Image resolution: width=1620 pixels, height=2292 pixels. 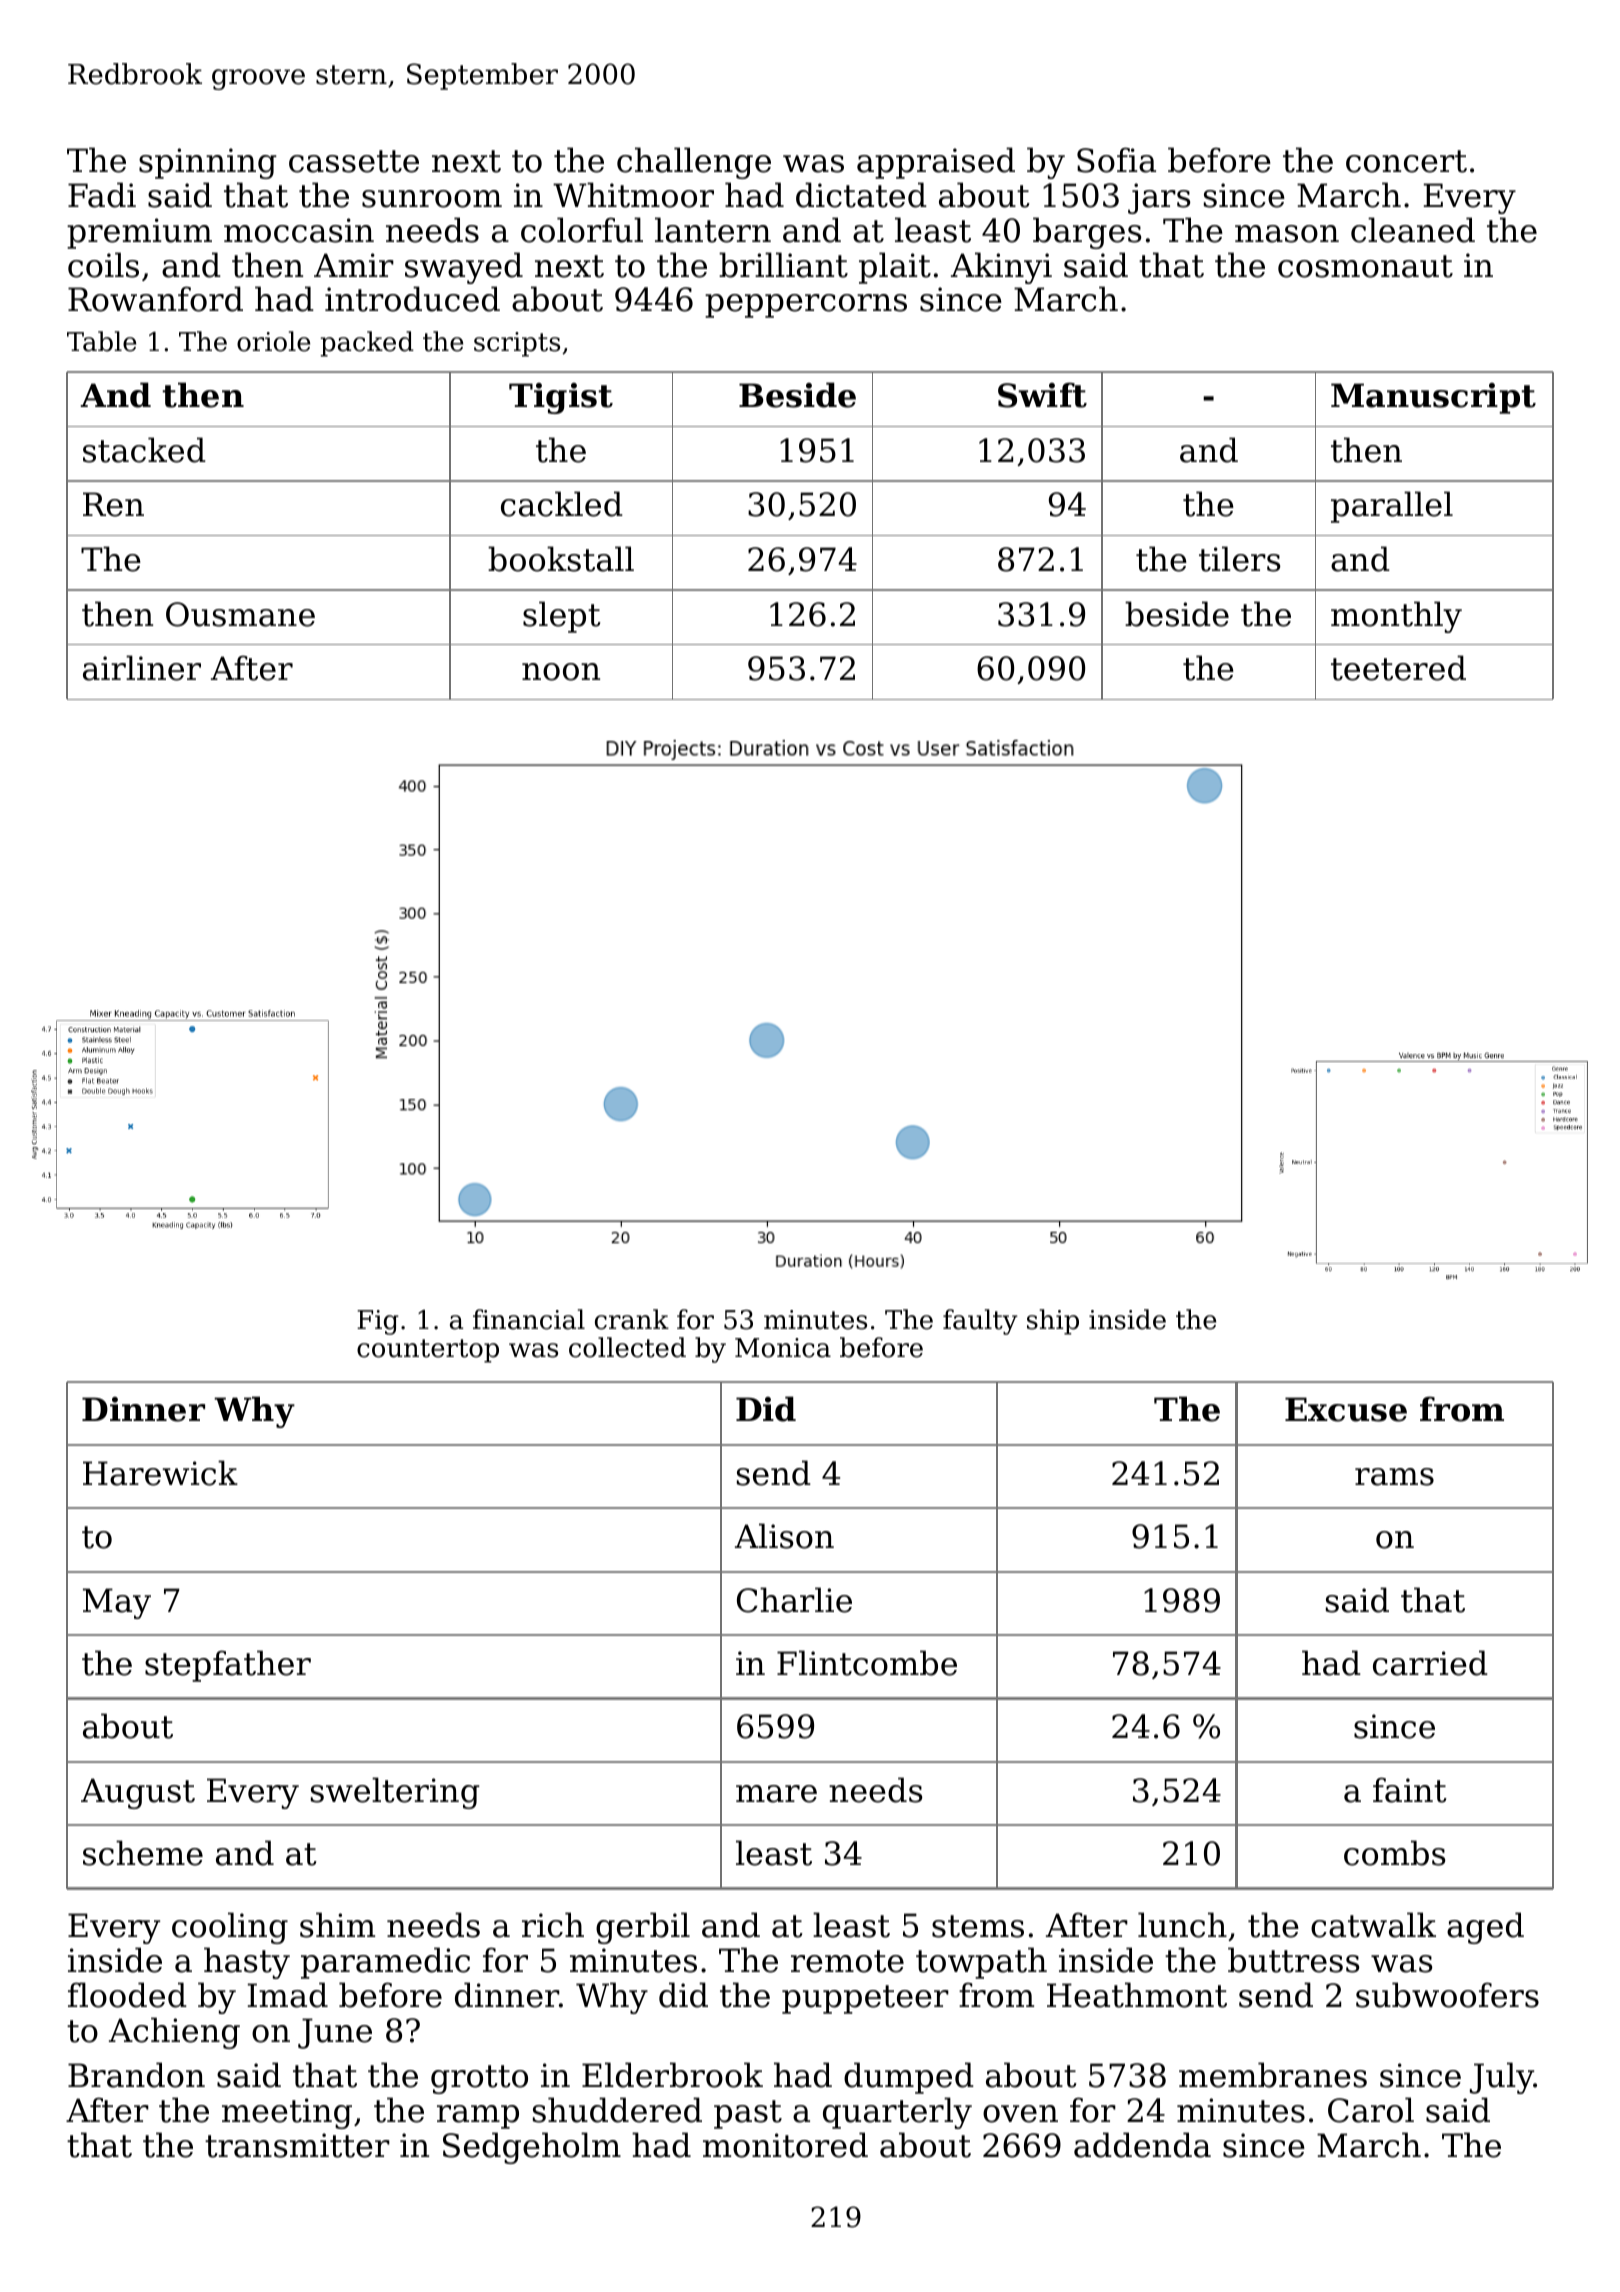 What do you see at coordinates (428, 1351) in the document?
I see `countertop` at bounding box center [428, 1351].
